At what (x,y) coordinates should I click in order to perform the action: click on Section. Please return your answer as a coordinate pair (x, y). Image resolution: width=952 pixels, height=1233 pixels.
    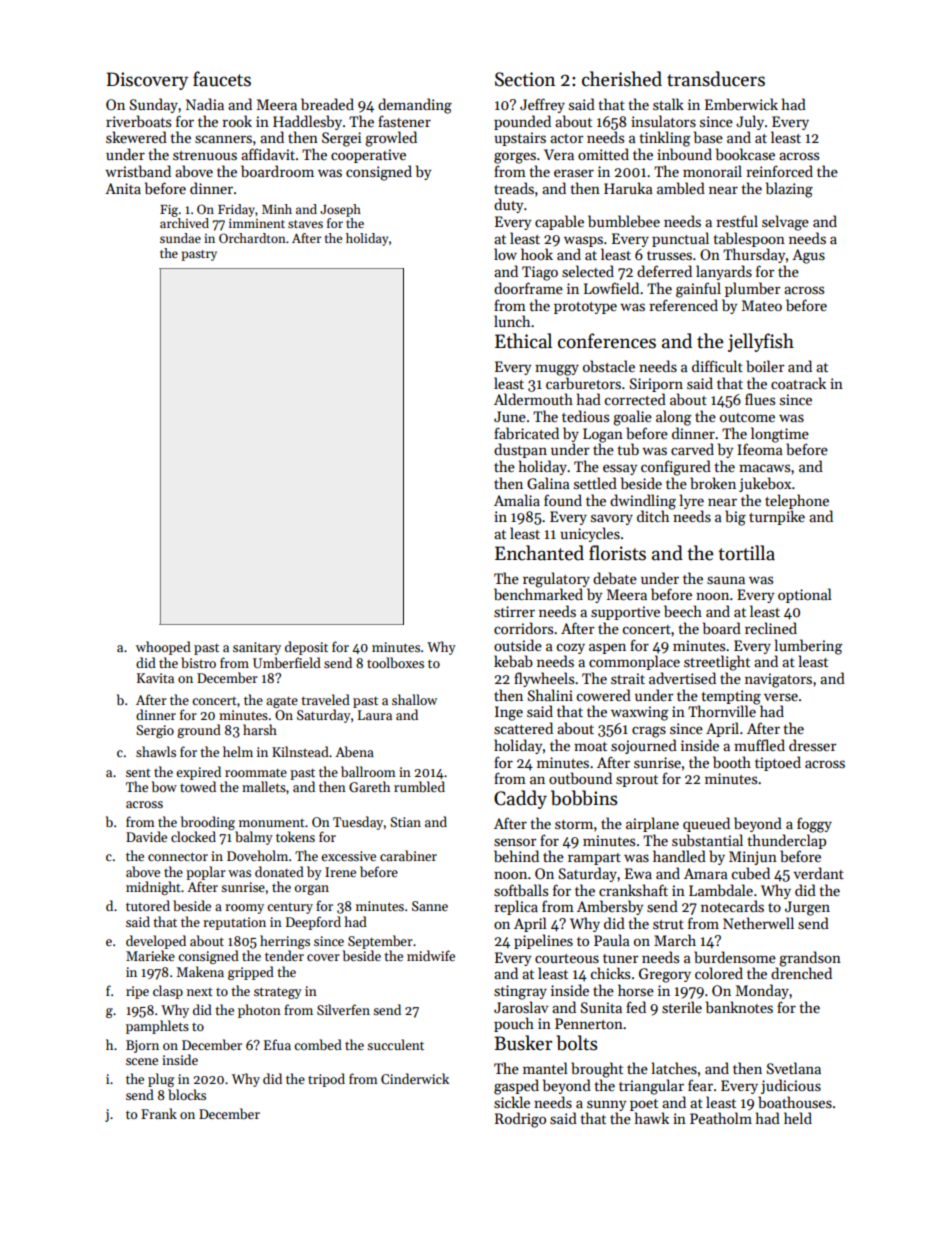
    Looking at the image, I should click on (525, 79).
